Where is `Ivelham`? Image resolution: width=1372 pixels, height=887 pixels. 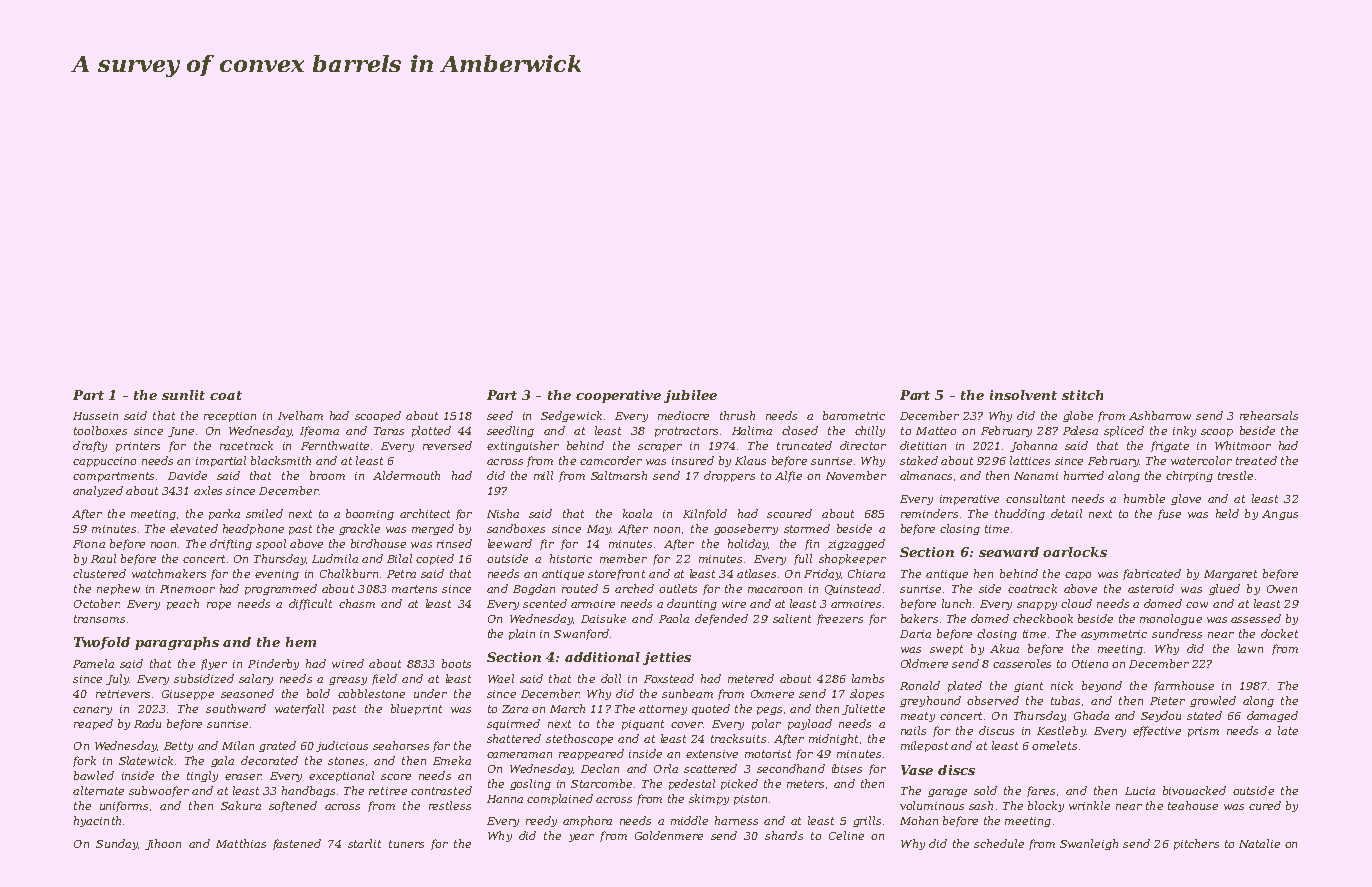
Ivelham is located at coordinates (300, 415).
